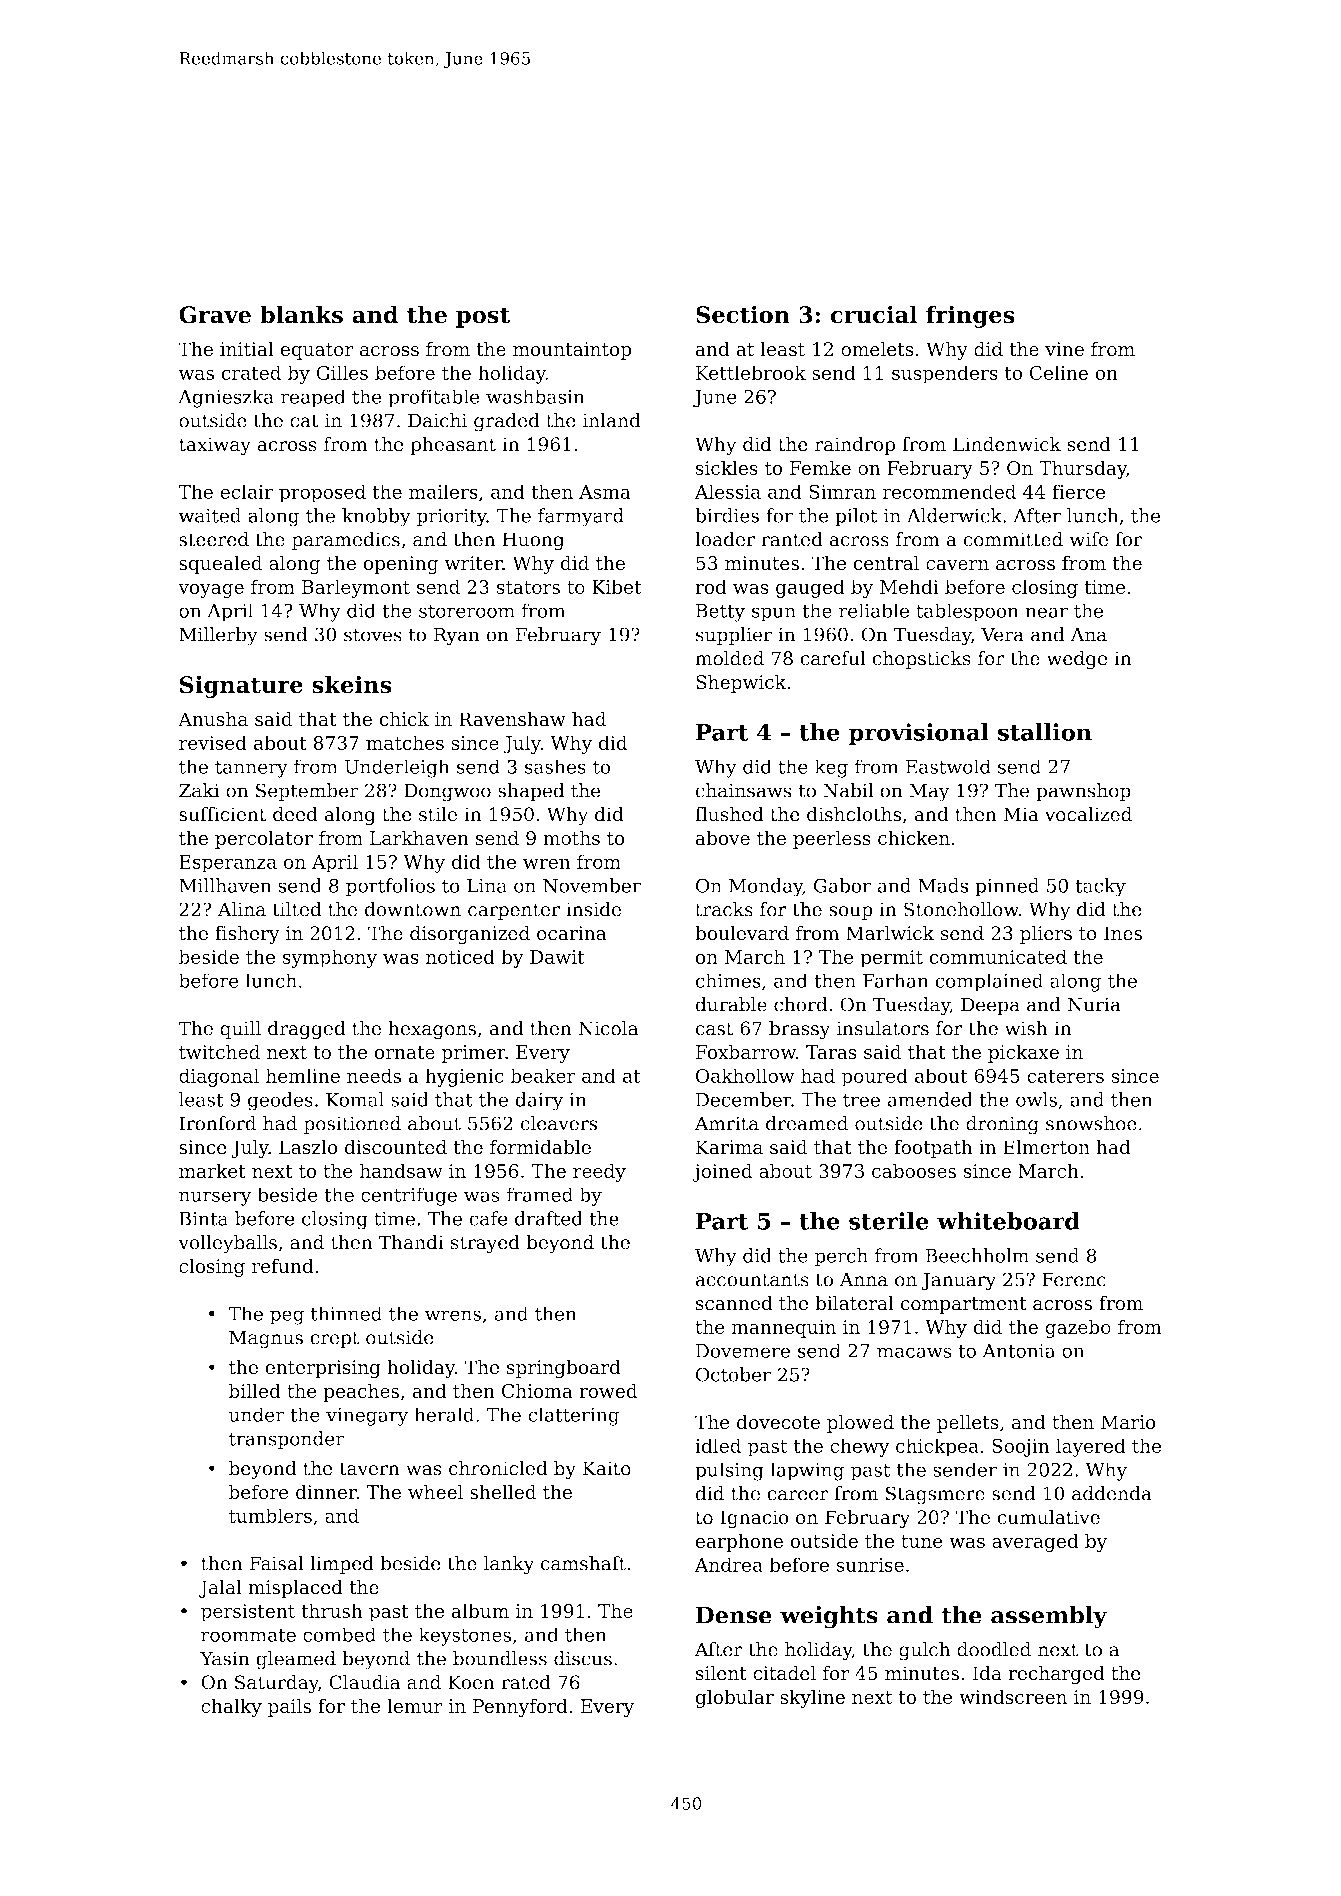 Image resolution: width=1341 pixels, height=1896 pixels. I want to click on Signature, so click(241, 687).
